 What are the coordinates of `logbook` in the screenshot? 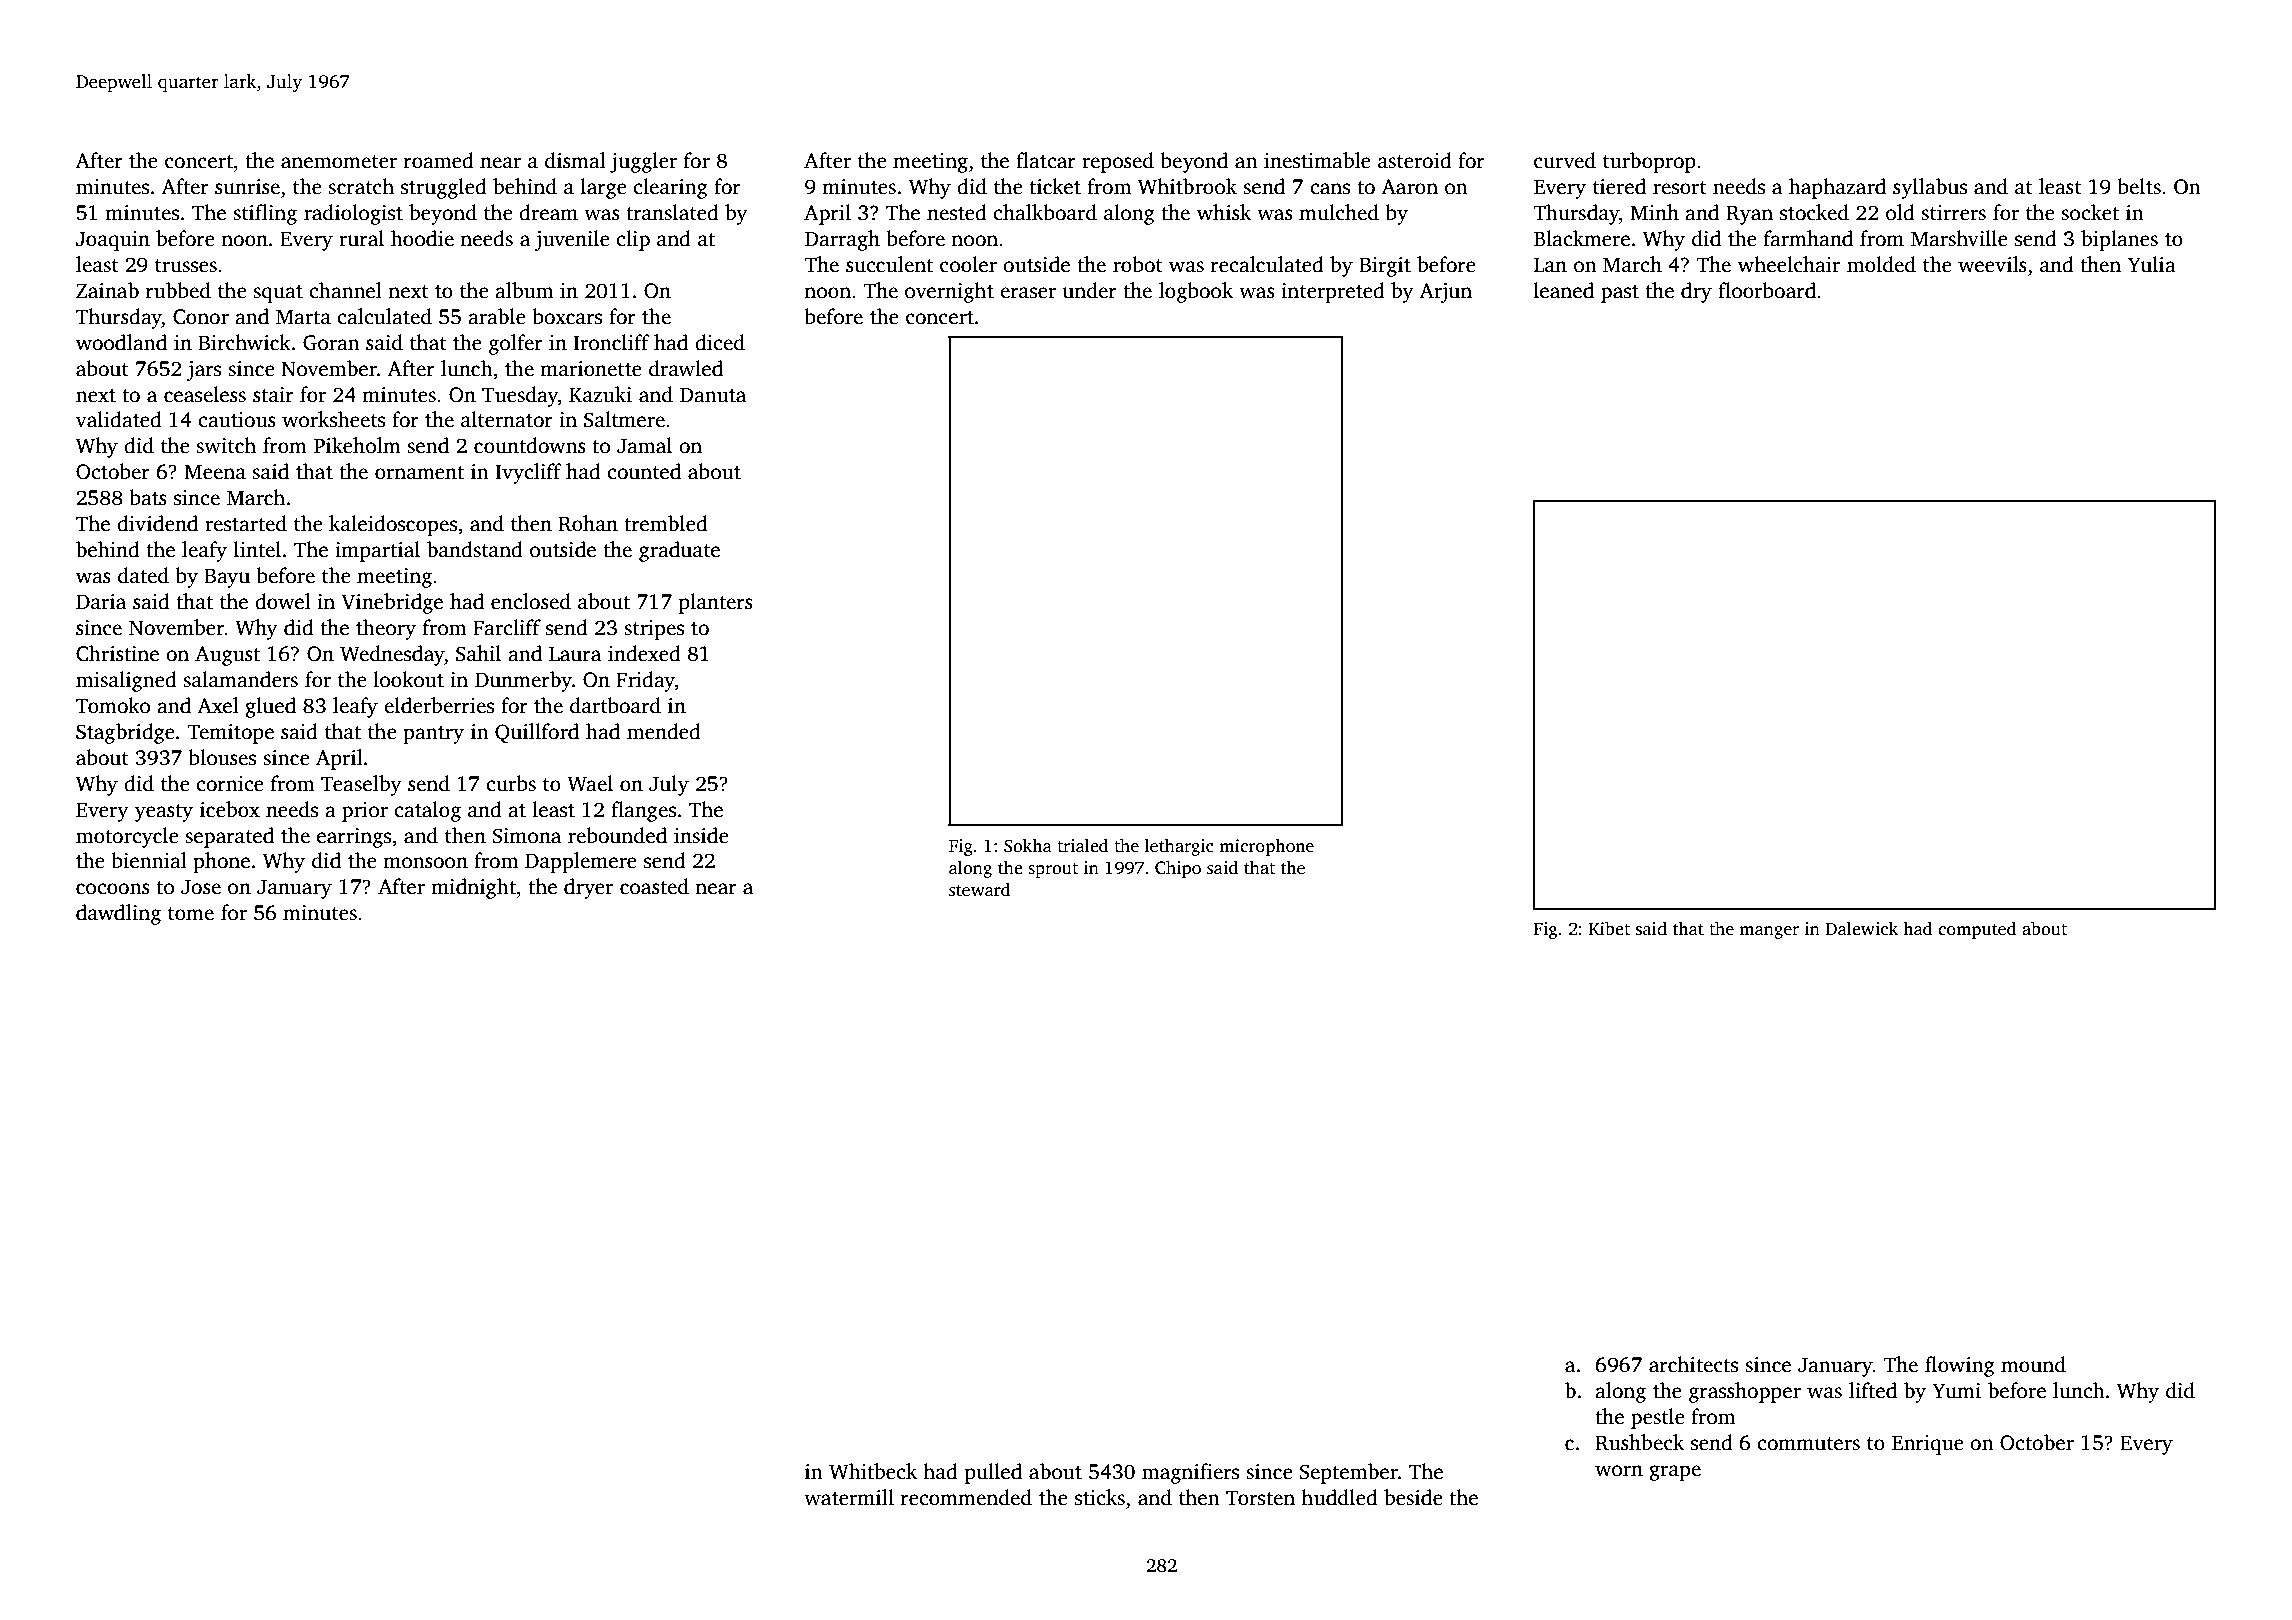 It's located at (1196, 292).
